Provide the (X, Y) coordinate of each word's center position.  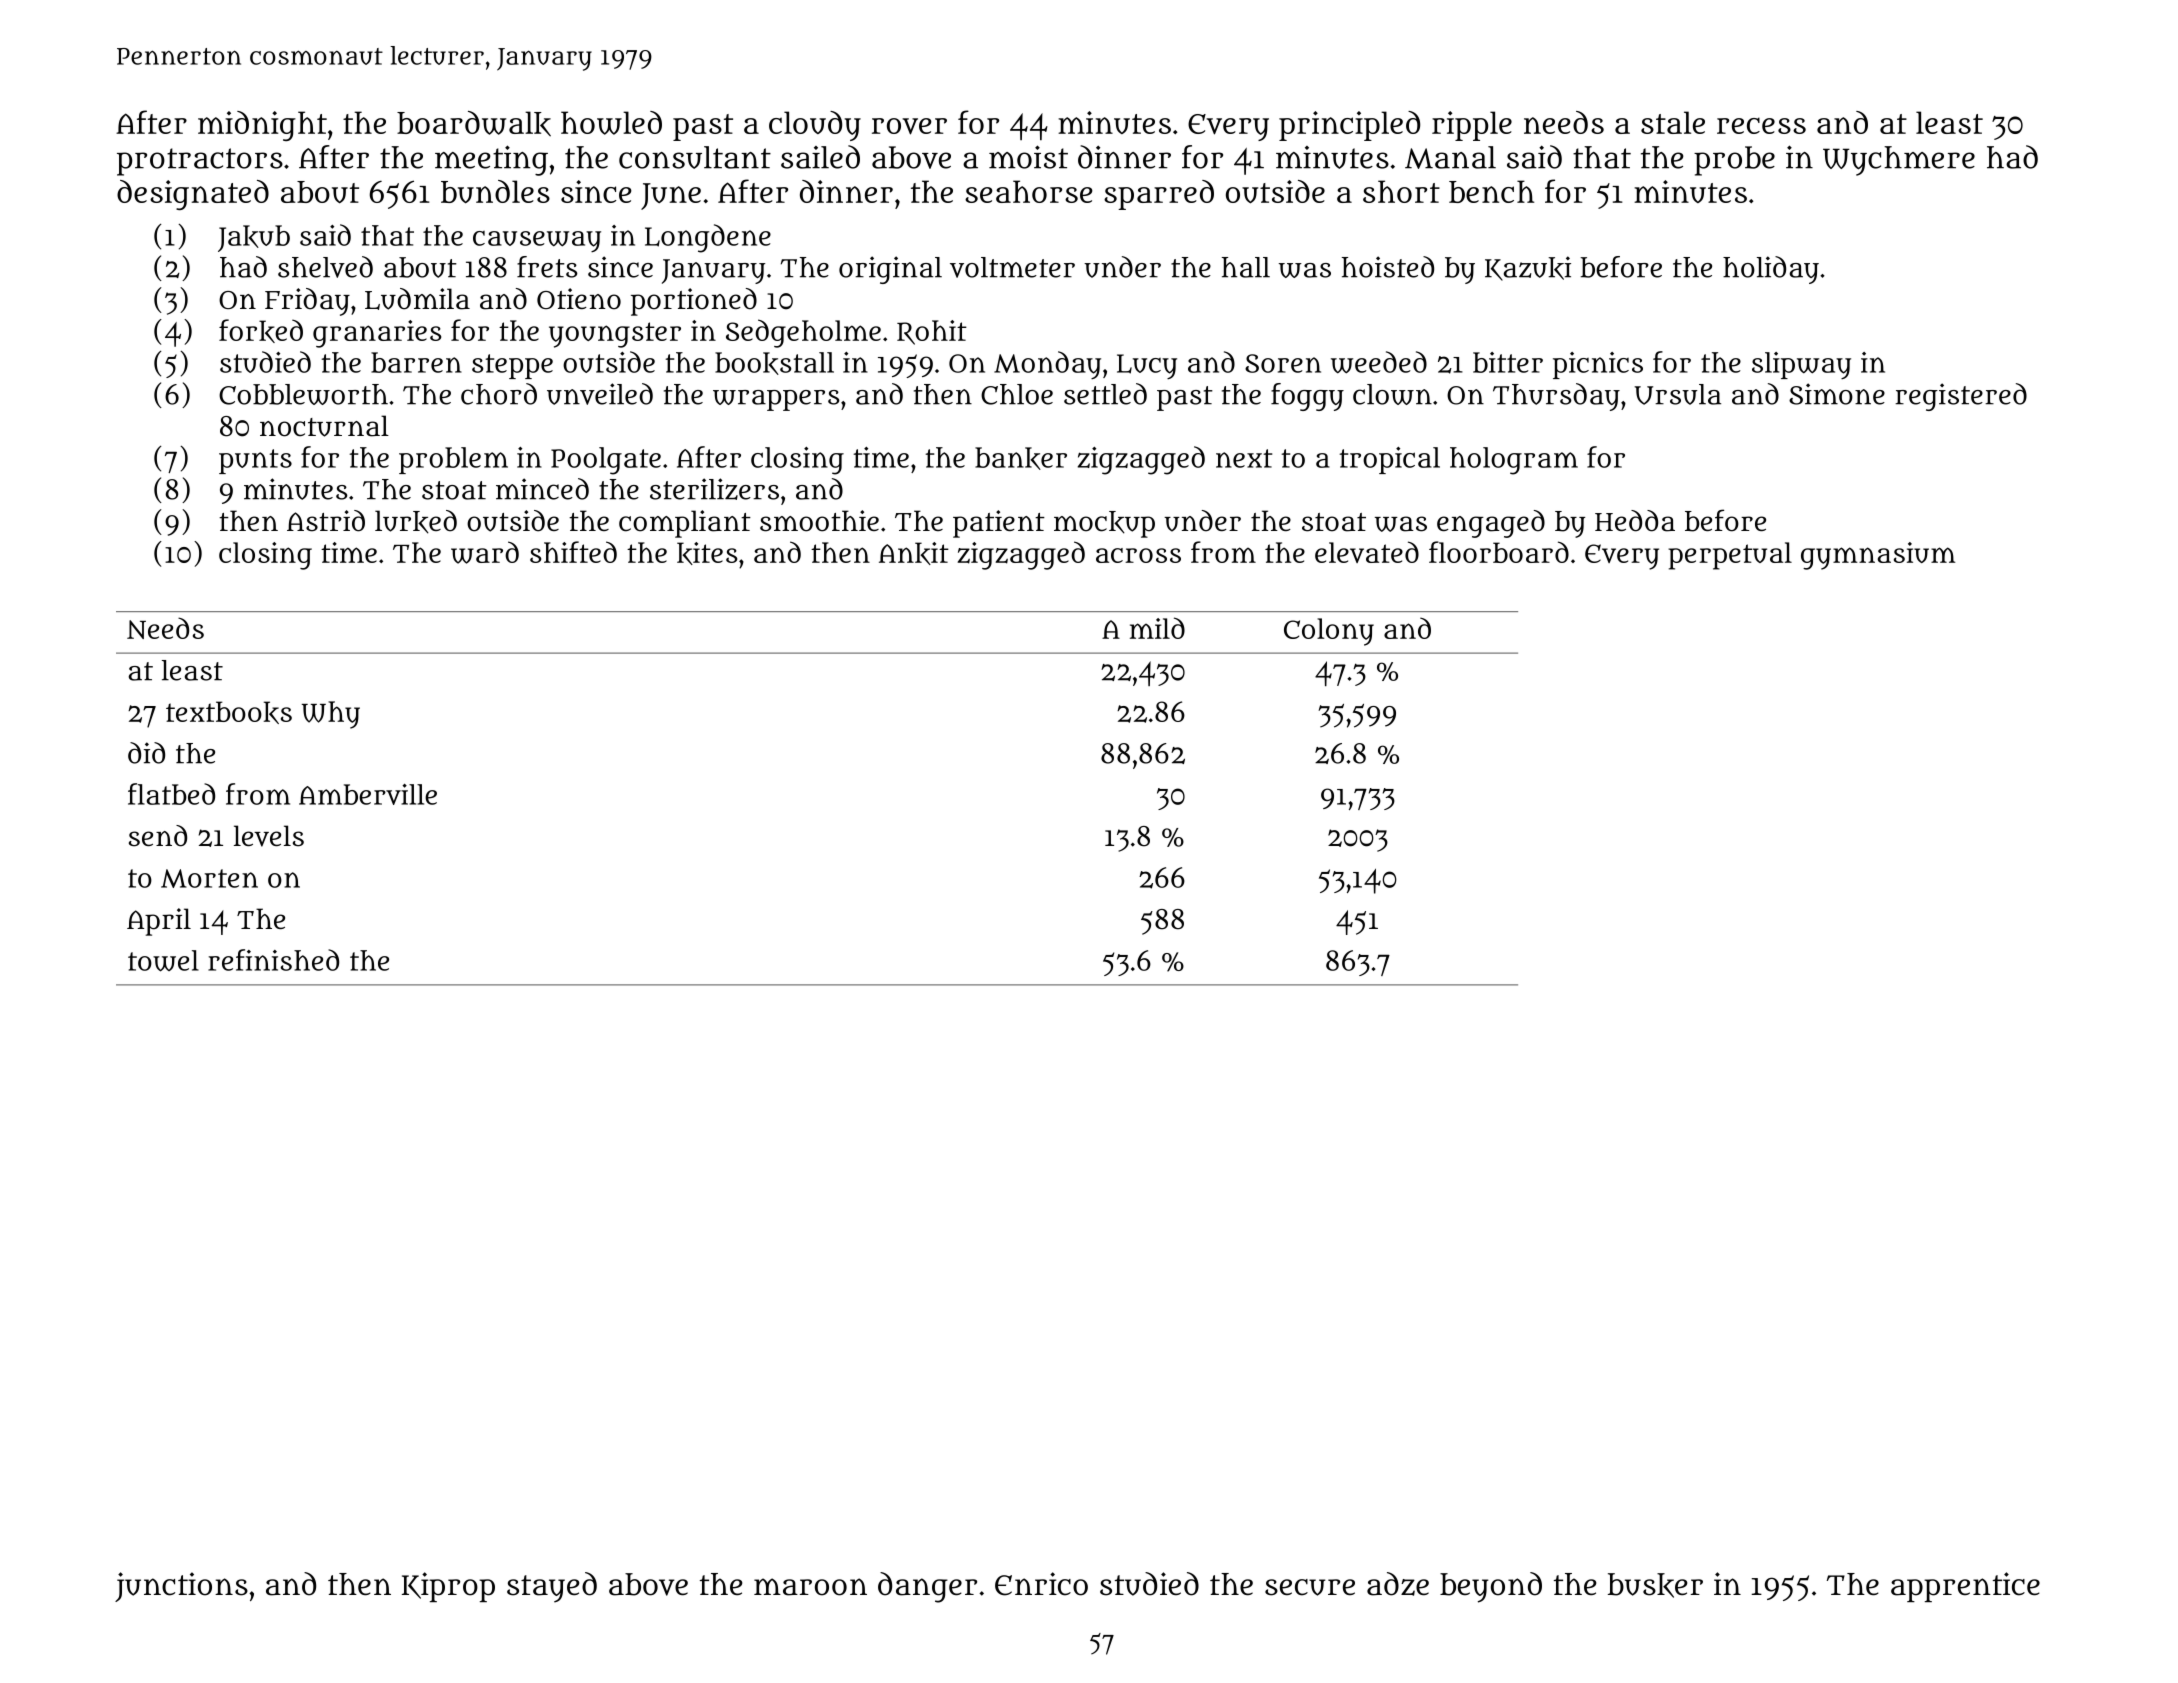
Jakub (254, 238)
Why (331, 715)
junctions (181, 1587)
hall (1246, 267)
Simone (1837, 394)
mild (1157, 628)
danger (927, 1587)
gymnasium (1878, 556)
